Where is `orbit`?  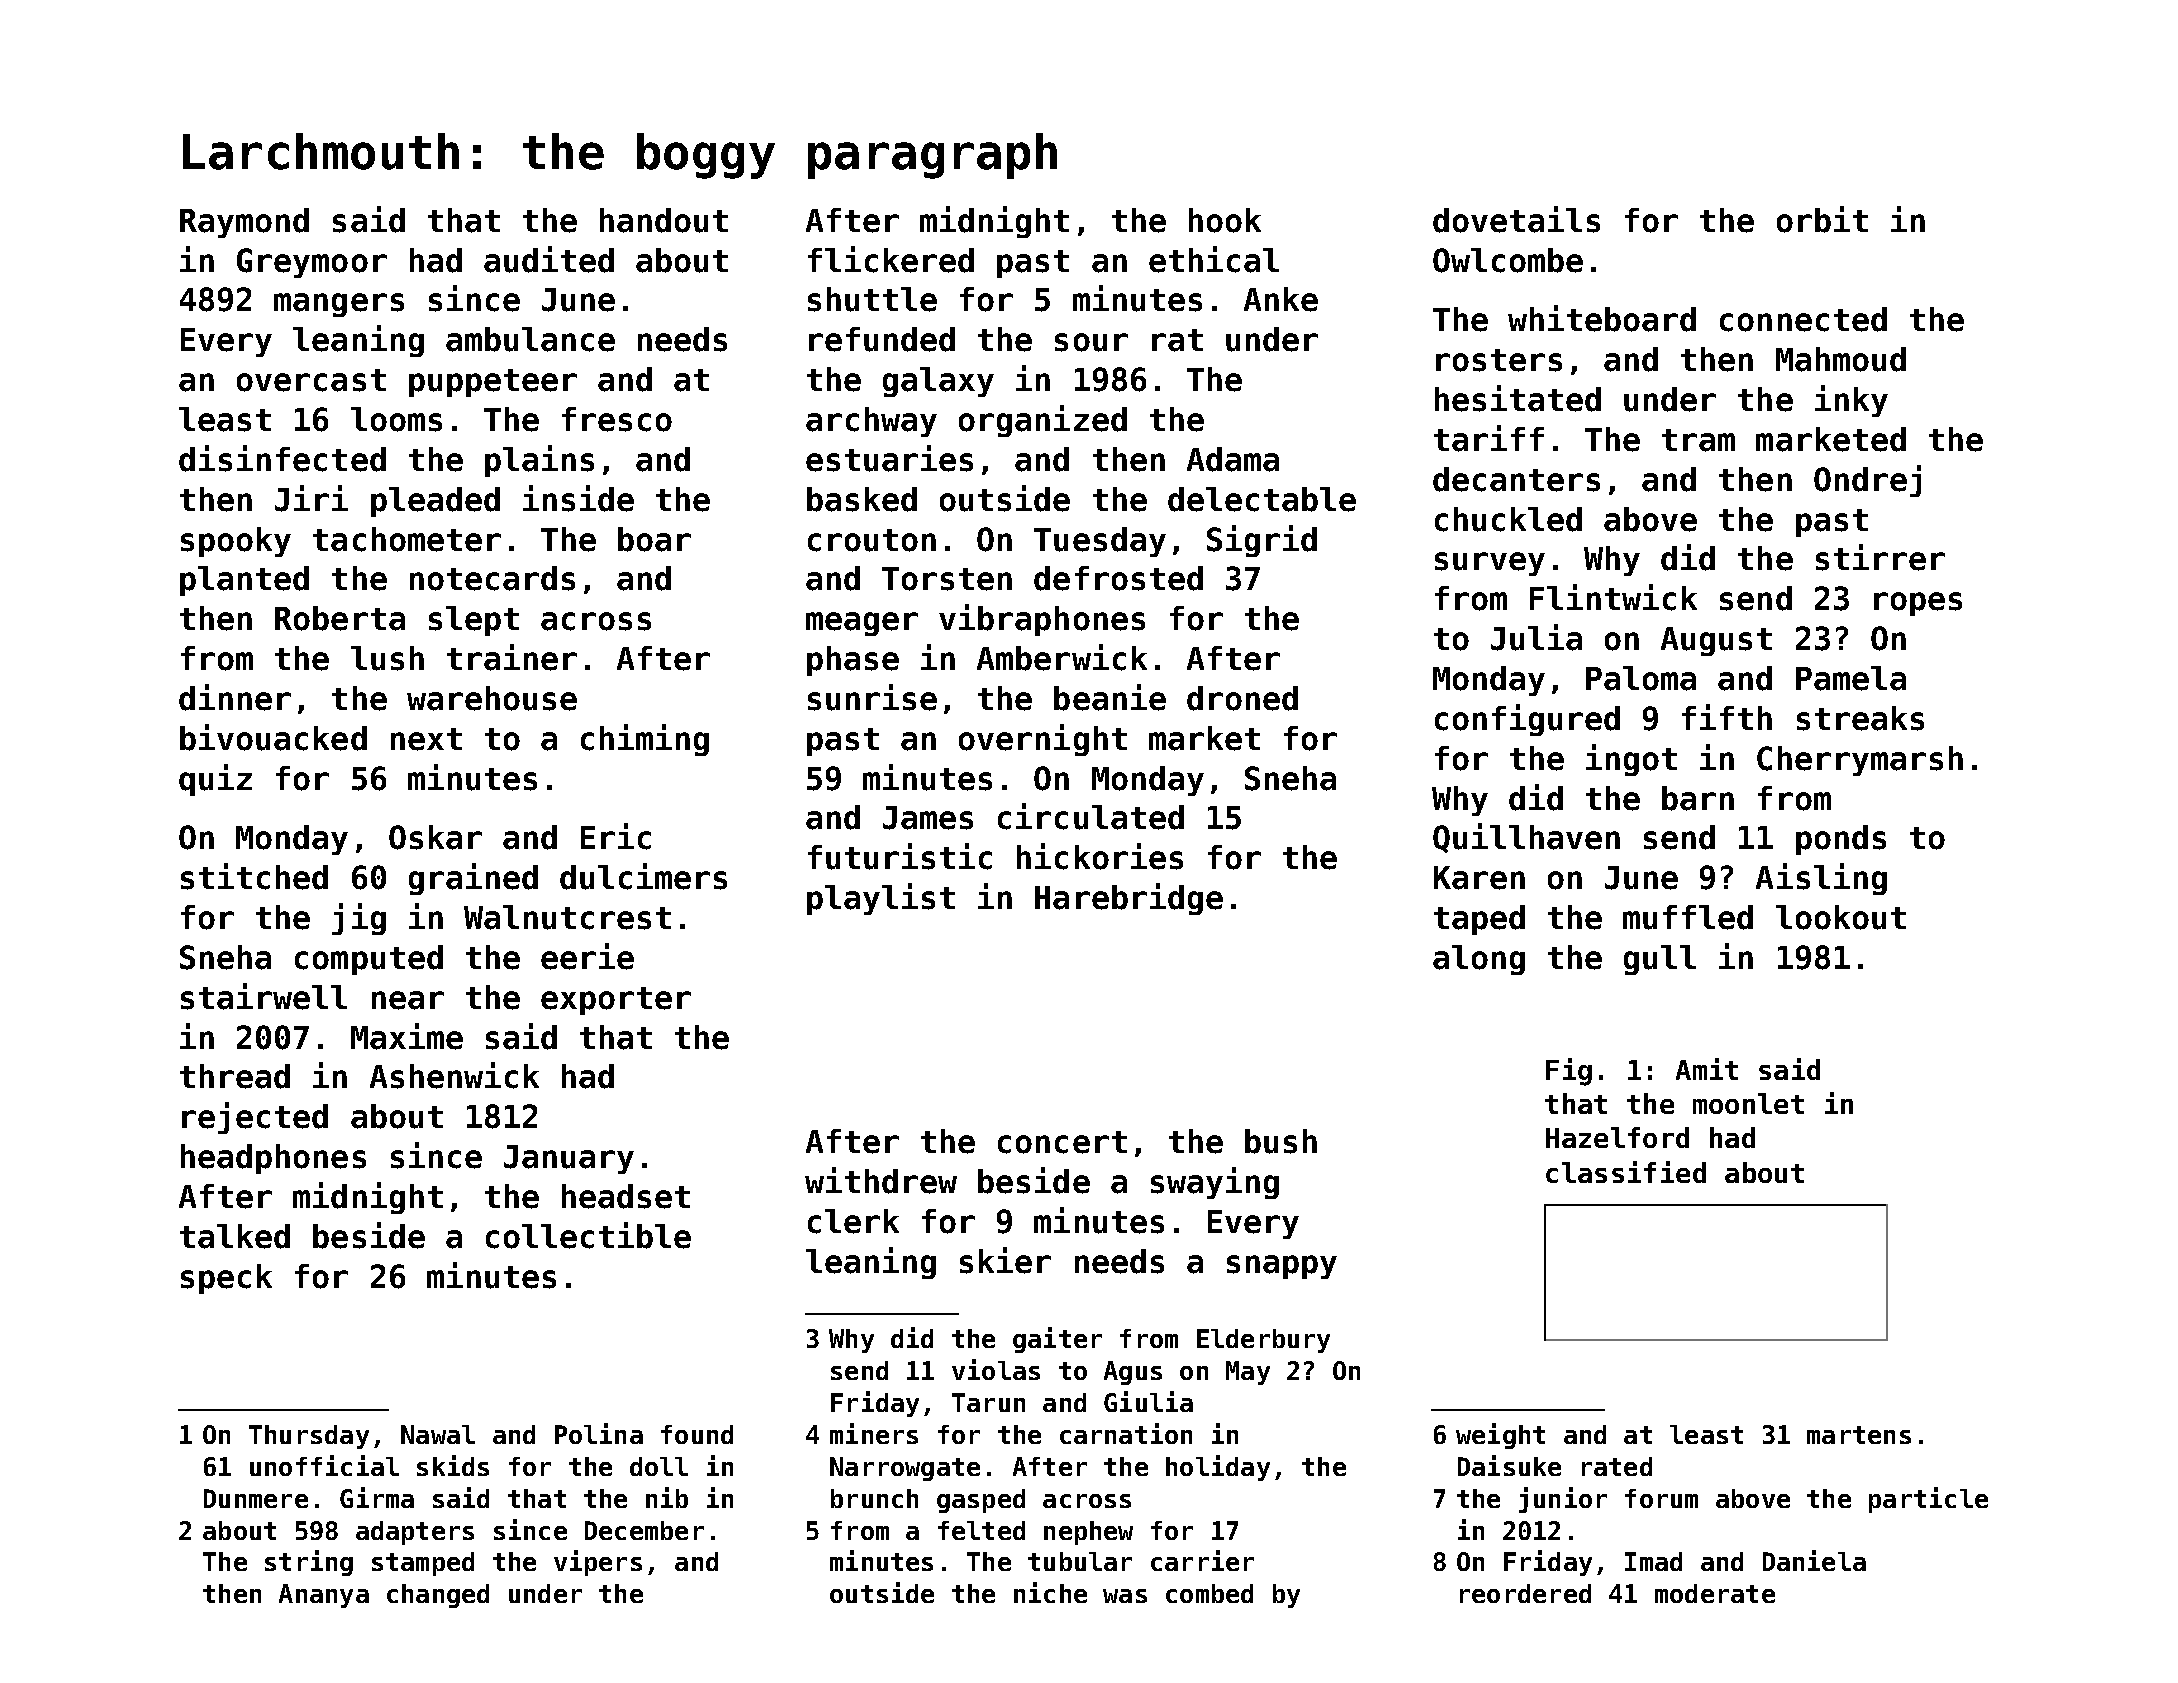 orbit is located at coordinates (1822, 219).
